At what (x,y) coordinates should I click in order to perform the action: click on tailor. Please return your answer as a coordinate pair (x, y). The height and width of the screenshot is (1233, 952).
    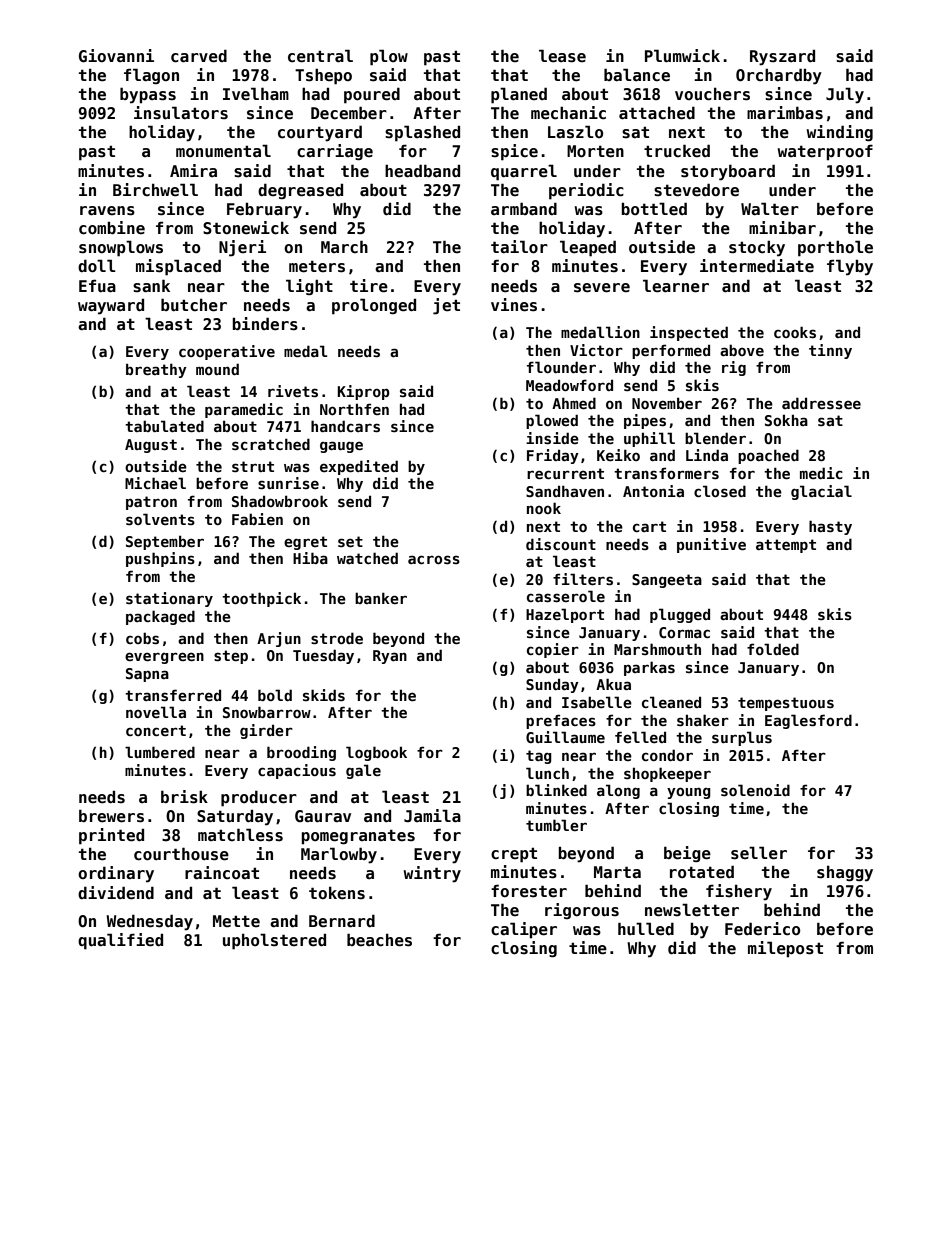
    Looking at the image, I should click on (519, 247).
